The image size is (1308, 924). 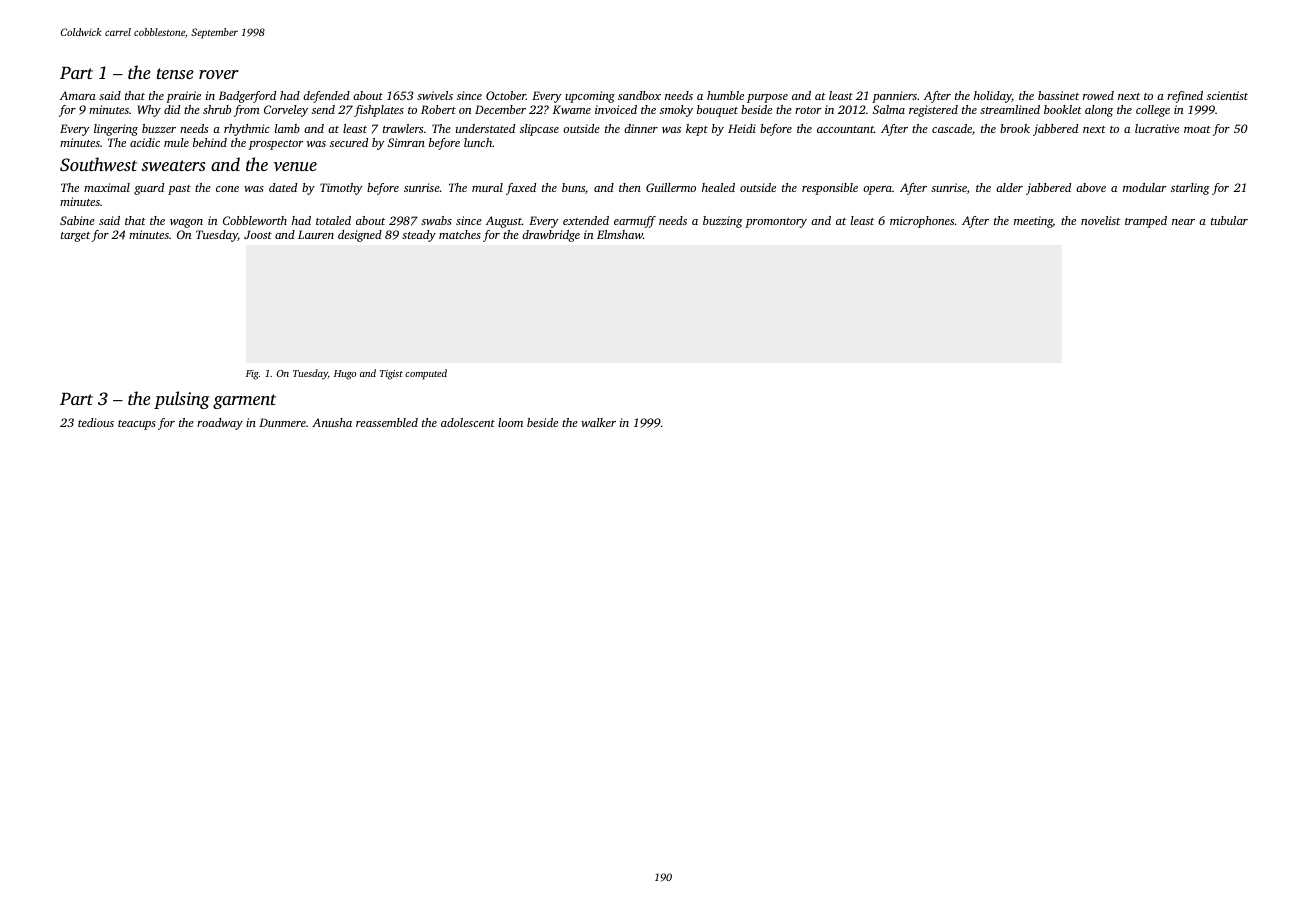 What do you see at coordinates (1015, 128) in the screenshot?
I see `brook` at bounding box center [1015, 128].
